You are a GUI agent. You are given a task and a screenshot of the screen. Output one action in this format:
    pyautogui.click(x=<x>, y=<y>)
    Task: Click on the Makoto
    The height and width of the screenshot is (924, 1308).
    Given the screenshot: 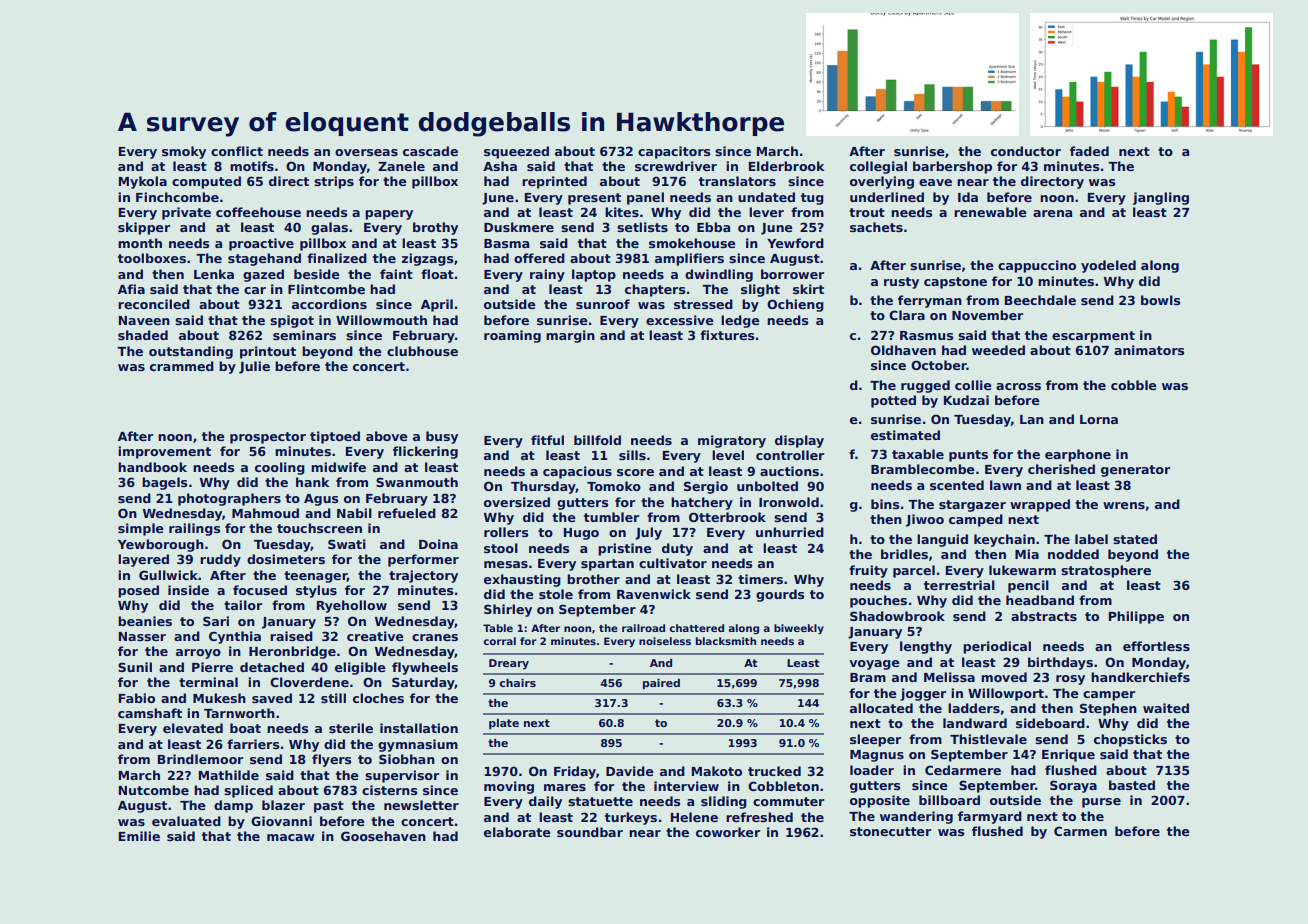 What is the action you would take?
    pyautogui.click(x=717, y=771)
